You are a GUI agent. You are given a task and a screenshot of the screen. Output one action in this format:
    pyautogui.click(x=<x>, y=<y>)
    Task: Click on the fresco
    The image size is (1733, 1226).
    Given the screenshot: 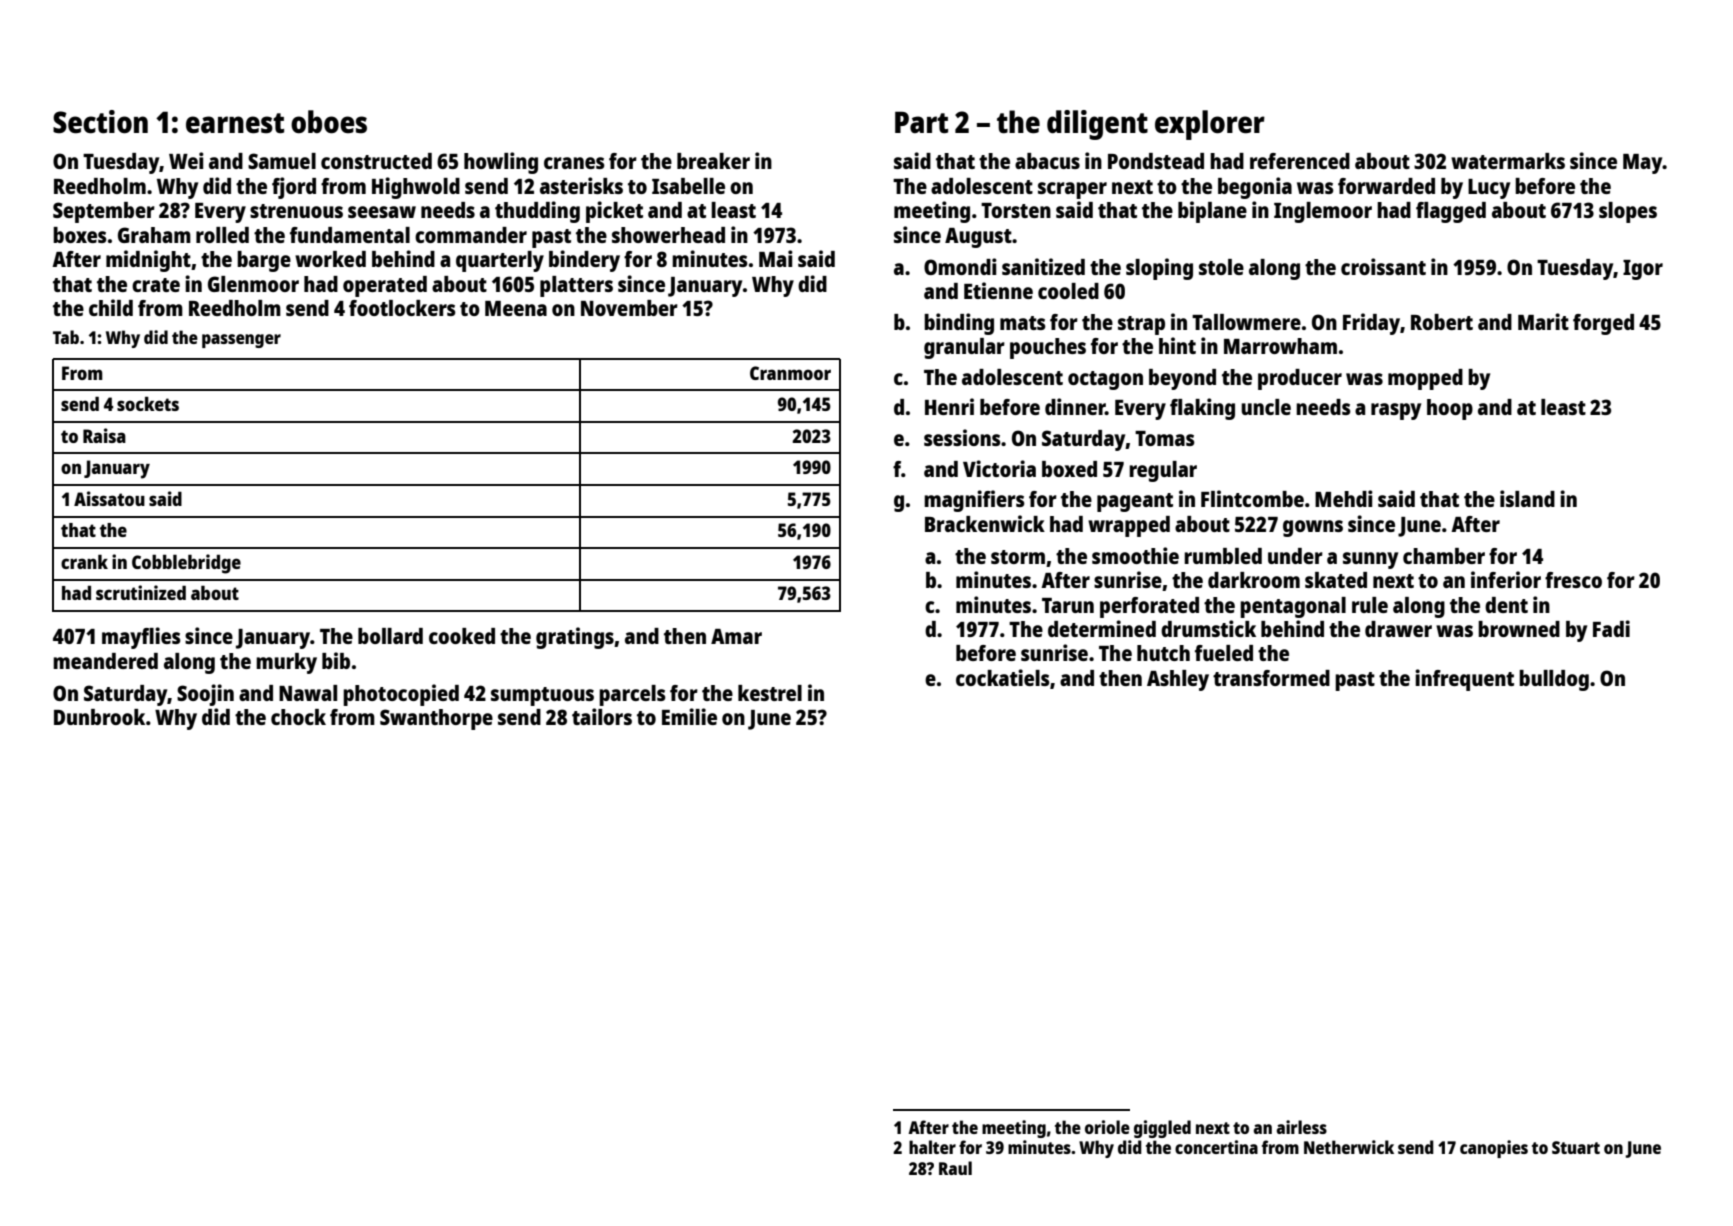 What is the action you would take?
    pyautogui.click(x=1573, y=580)
